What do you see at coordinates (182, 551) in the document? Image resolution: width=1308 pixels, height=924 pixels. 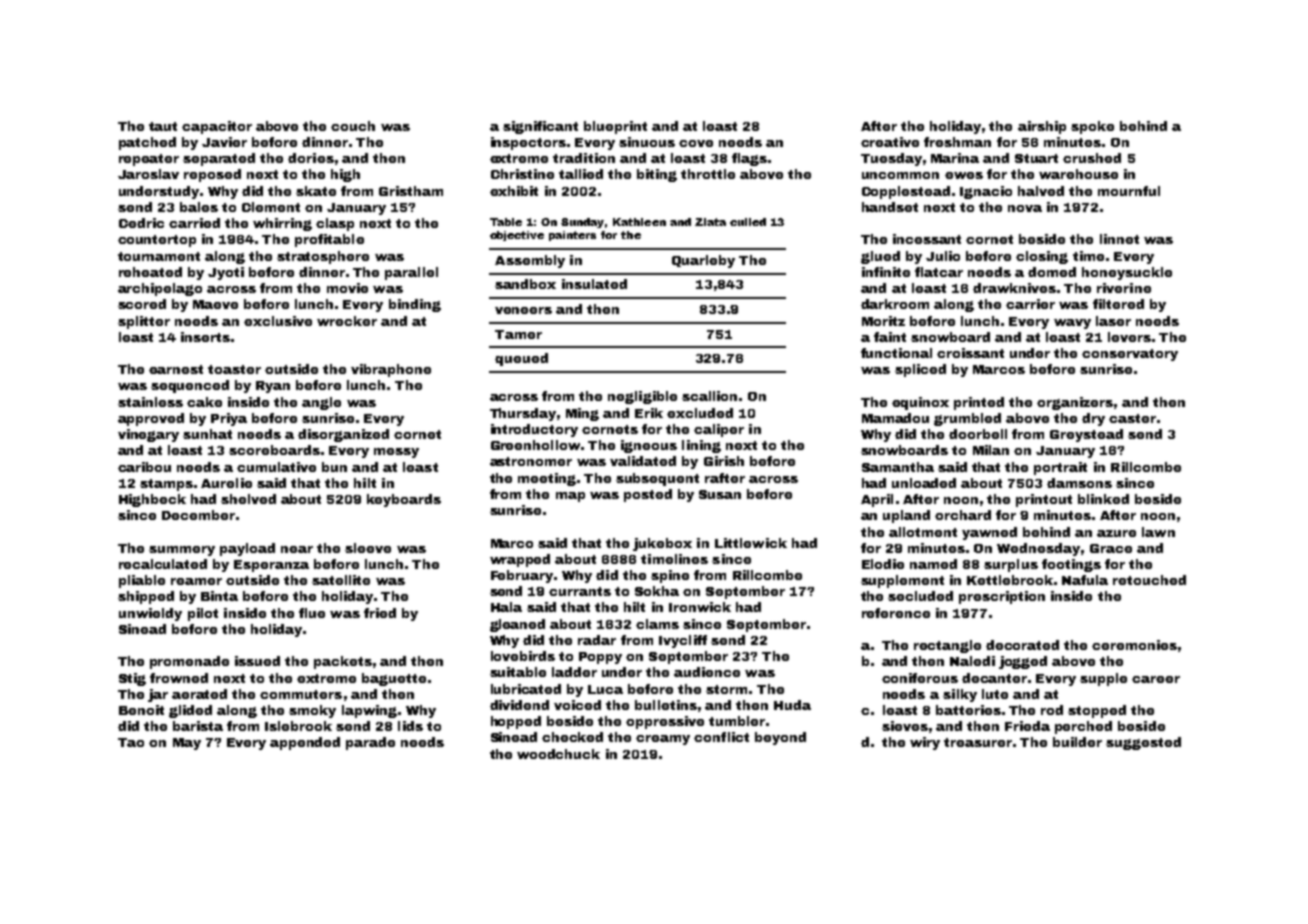 I see `summery` at bounding box center [182, 551].
